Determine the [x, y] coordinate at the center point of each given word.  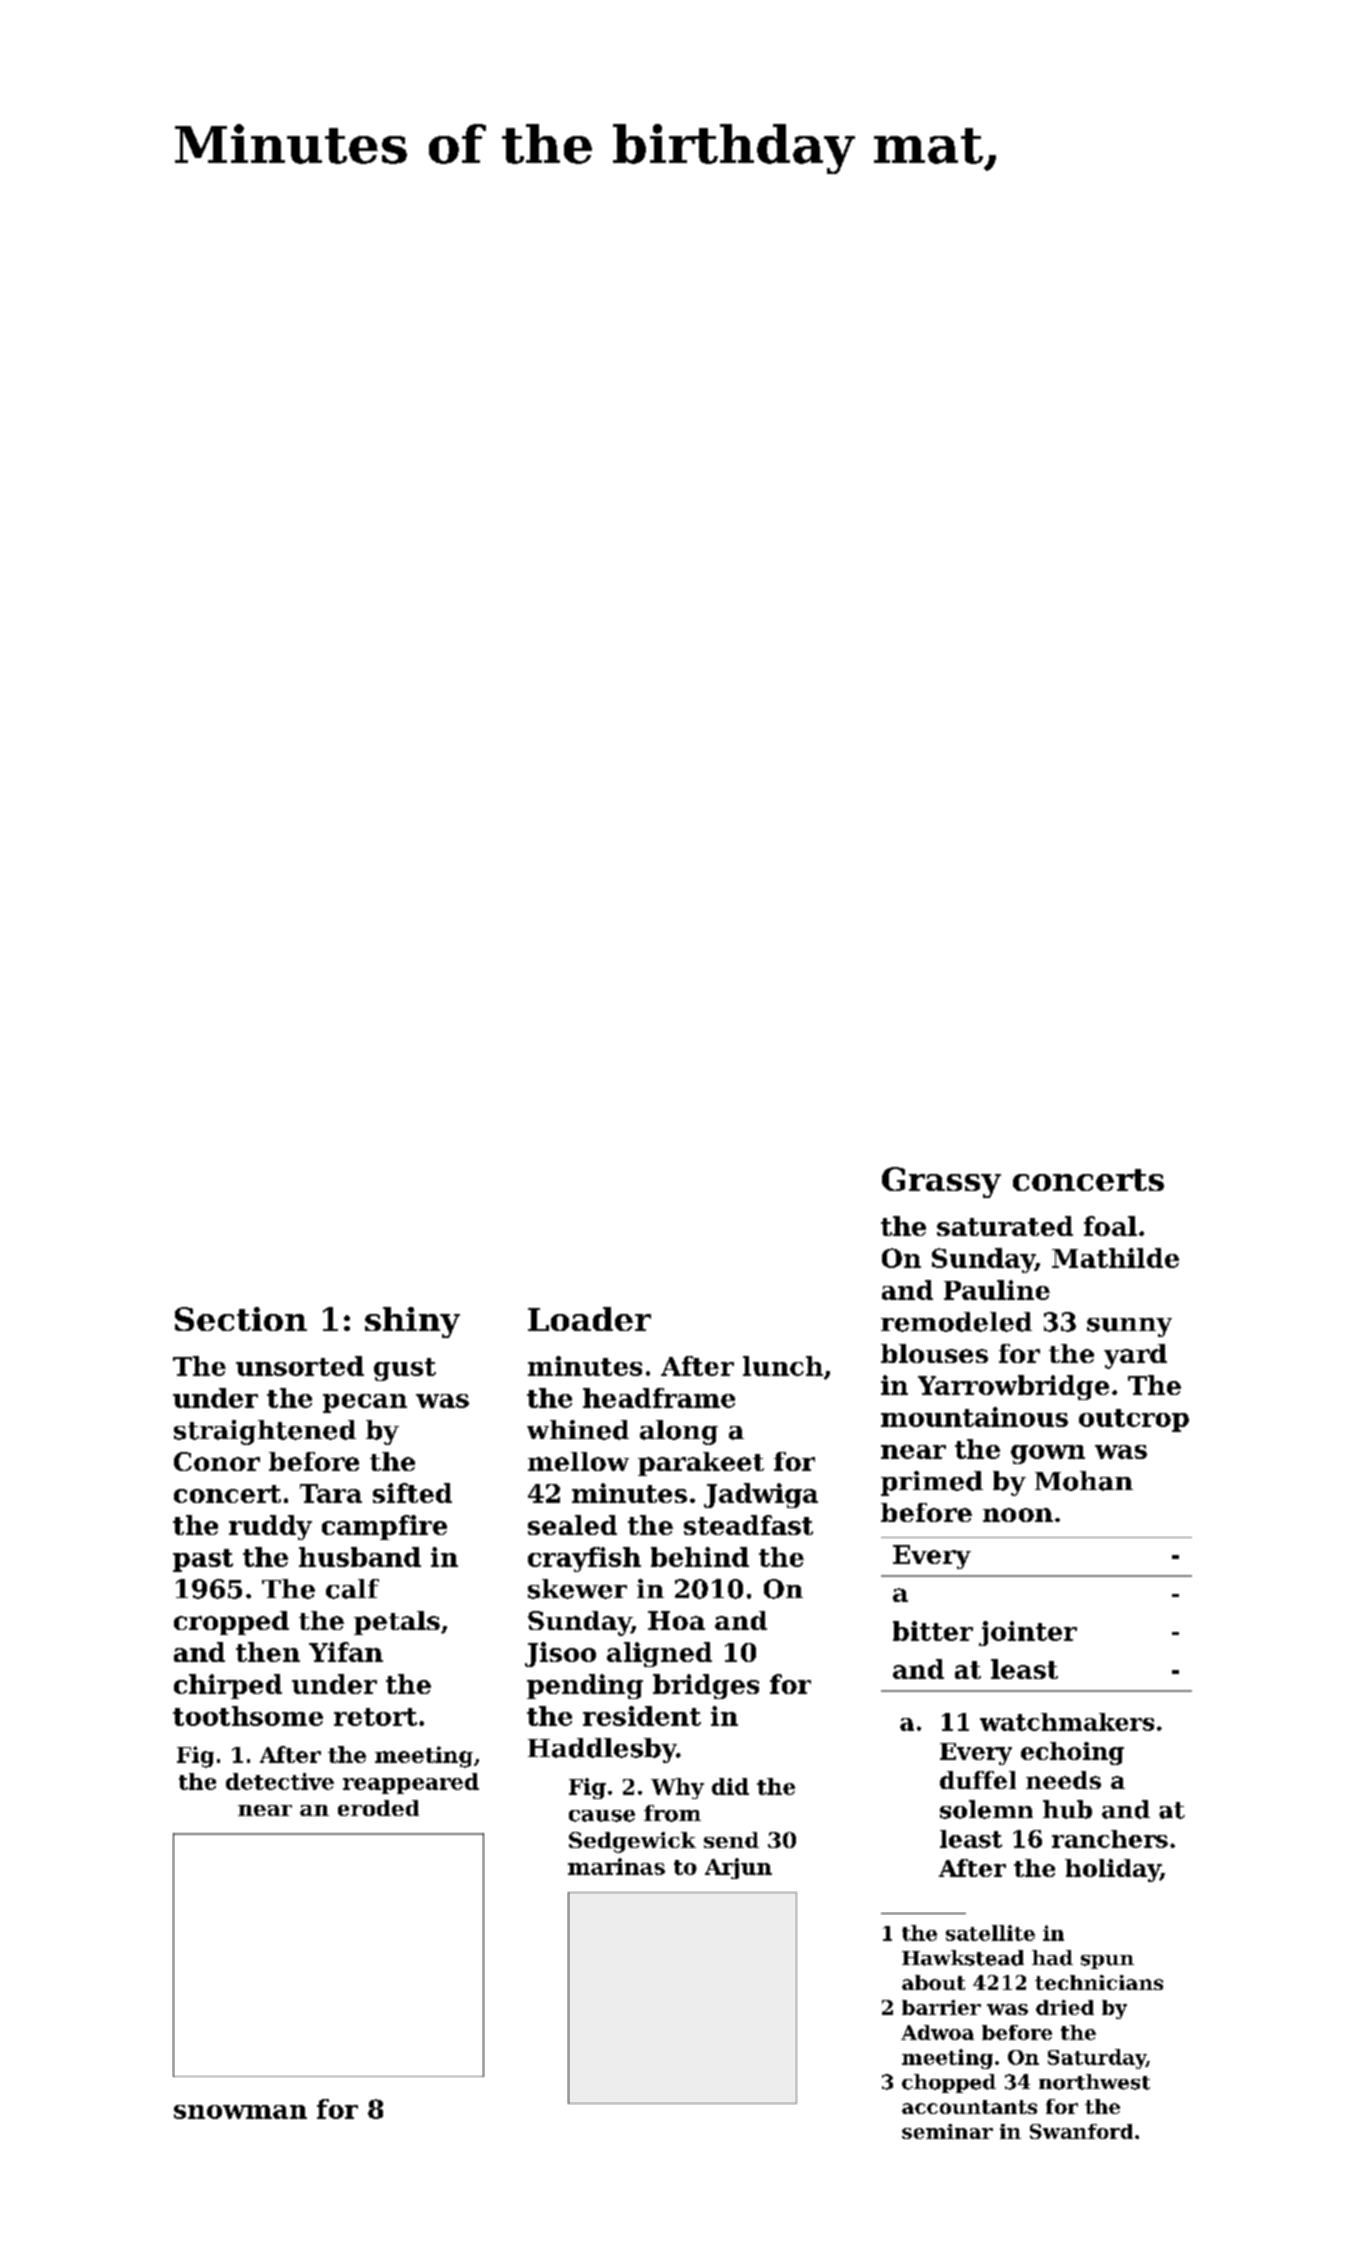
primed [932, 1483]
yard [1135, 1356]
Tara [331, 1493]
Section [241, 1319]
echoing [1072, 1753]
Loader [589, 1319]
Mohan [1084, 1481]
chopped [949, 2083]
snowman [240, 2112]
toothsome [248, 1716]
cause [602, 1816]
